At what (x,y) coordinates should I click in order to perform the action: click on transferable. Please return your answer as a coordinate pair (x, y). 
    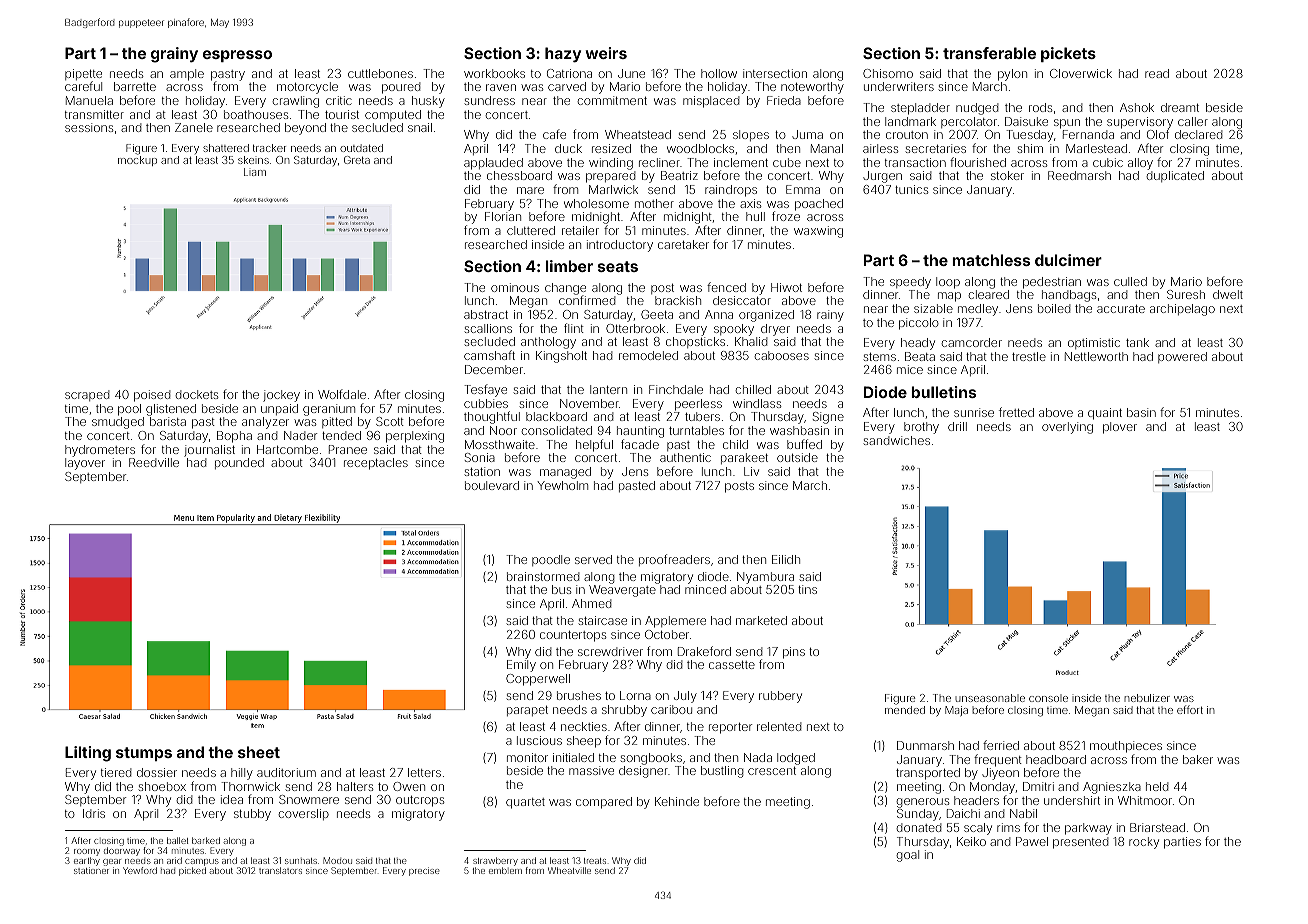
    Looking at the image, I should click on (989, 53).
